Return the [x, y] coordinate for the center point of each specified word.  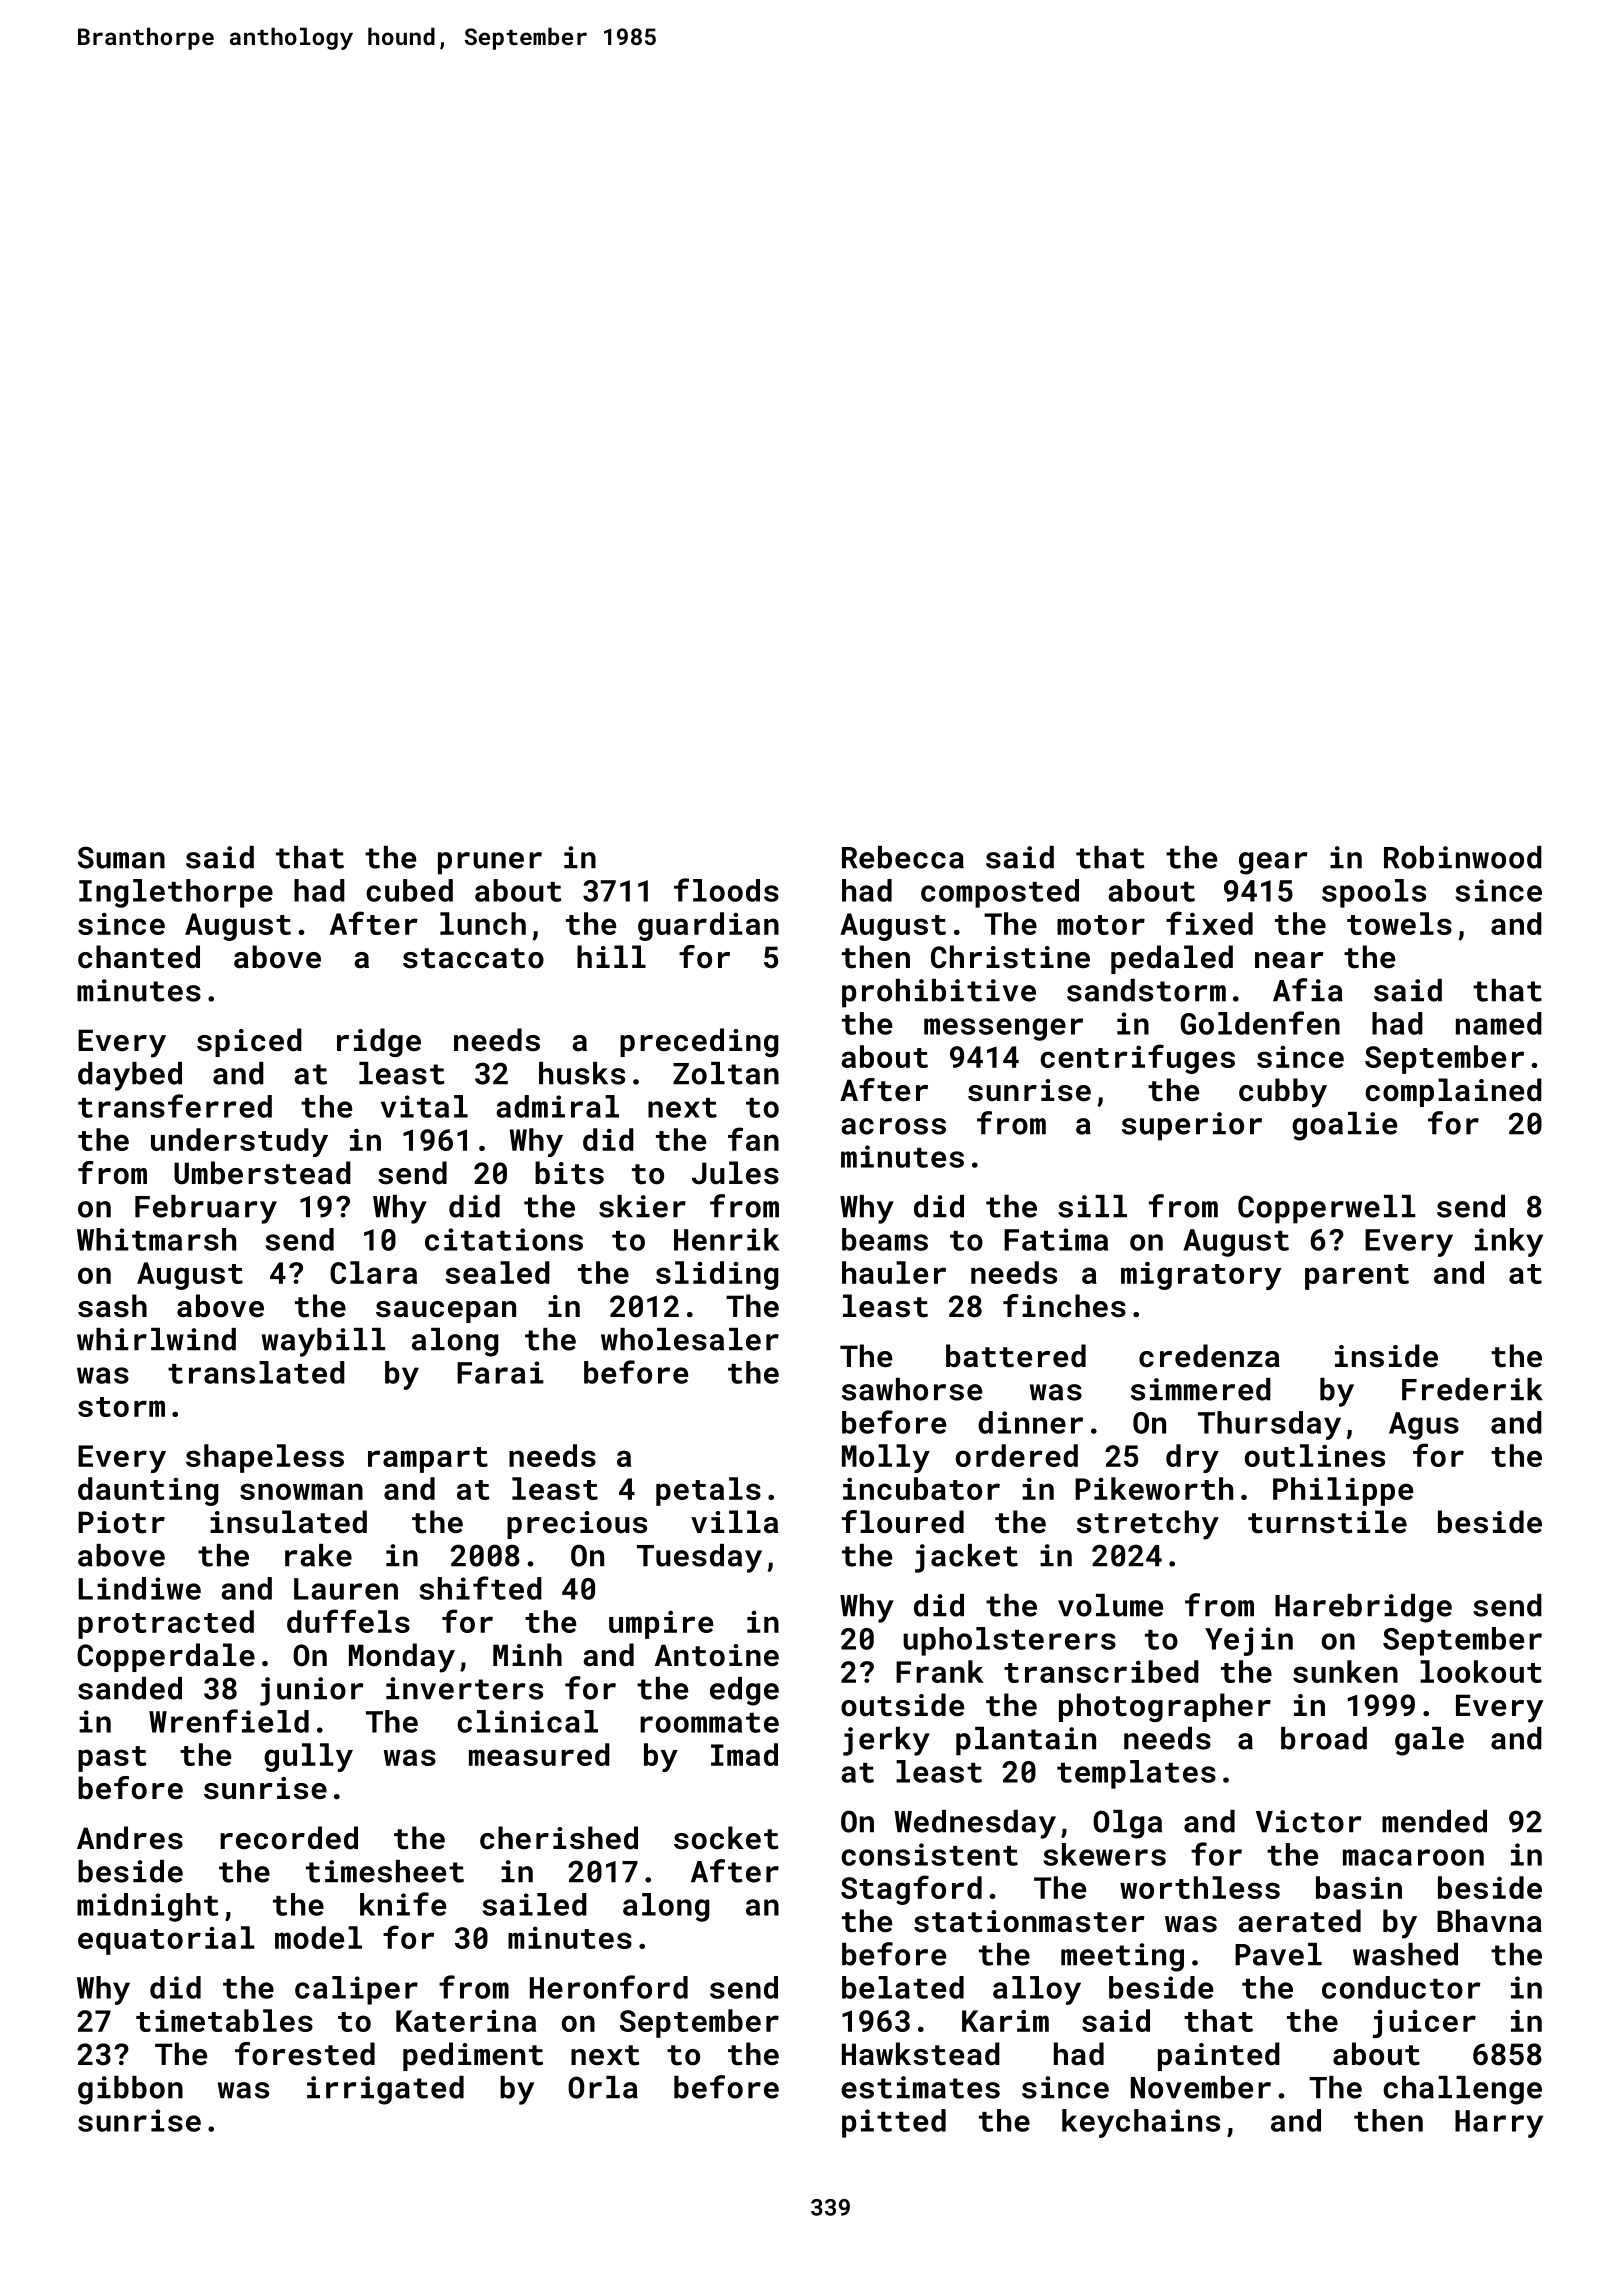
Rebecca [903, 857]
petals [708, 1491]
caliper [356, 1990]
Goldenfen [1260, 1023]
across [893, 1126]
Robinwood [1463, 857]
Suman [121, 857]
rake [318, 1555]
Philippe [1343, 1491]
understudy [239, 1142]
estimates [920, 2087]
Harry [1499, 2124]
